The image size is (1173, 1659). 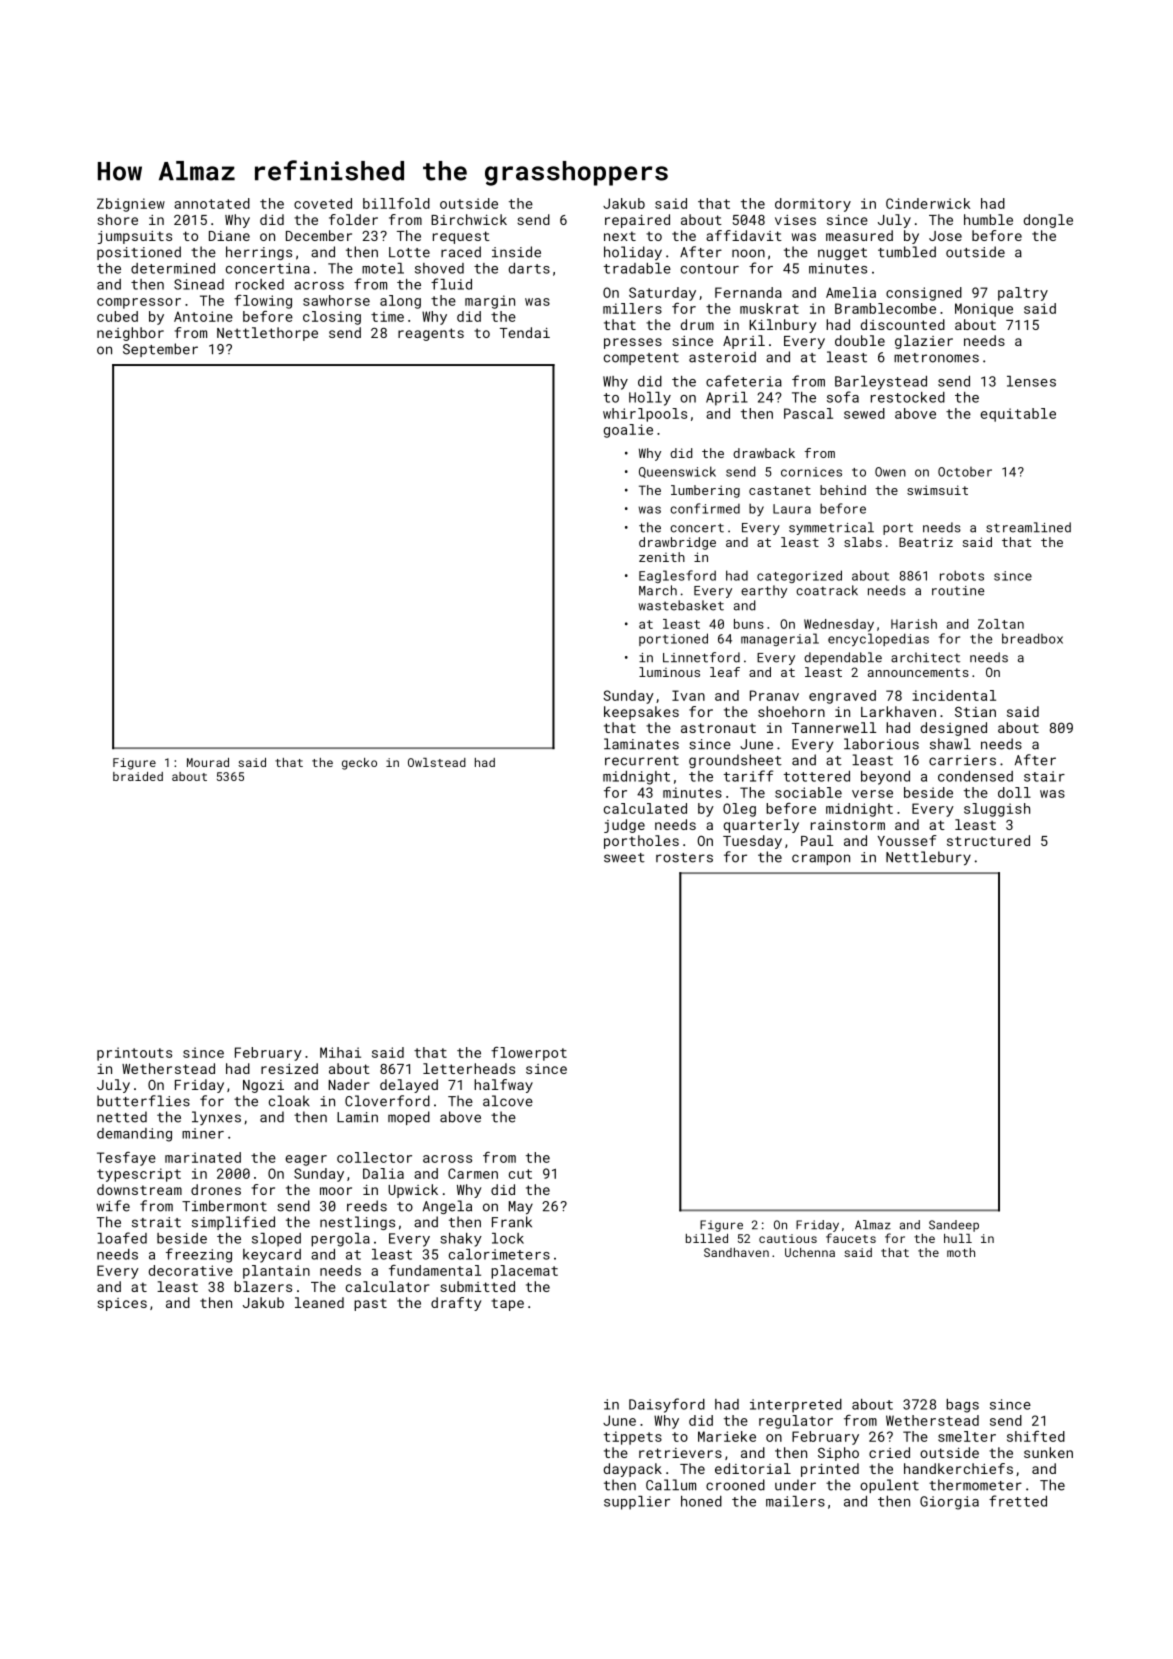 I want to click on calculated, so click(x=645, y=808).
